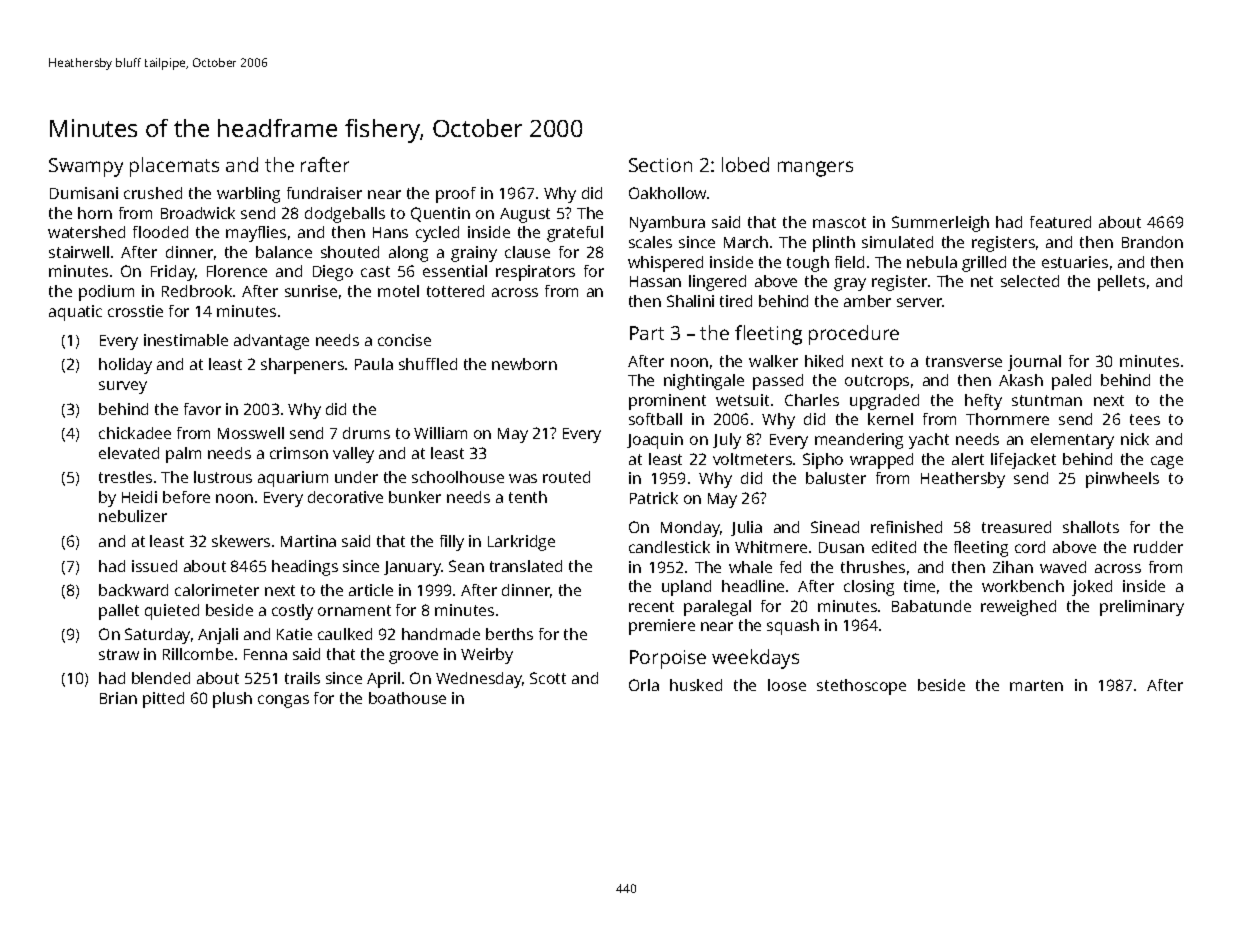  What do you see at coordinates (1071, 382) in the screenshot?
I see `paled` at bounding box center [1071, 382].
